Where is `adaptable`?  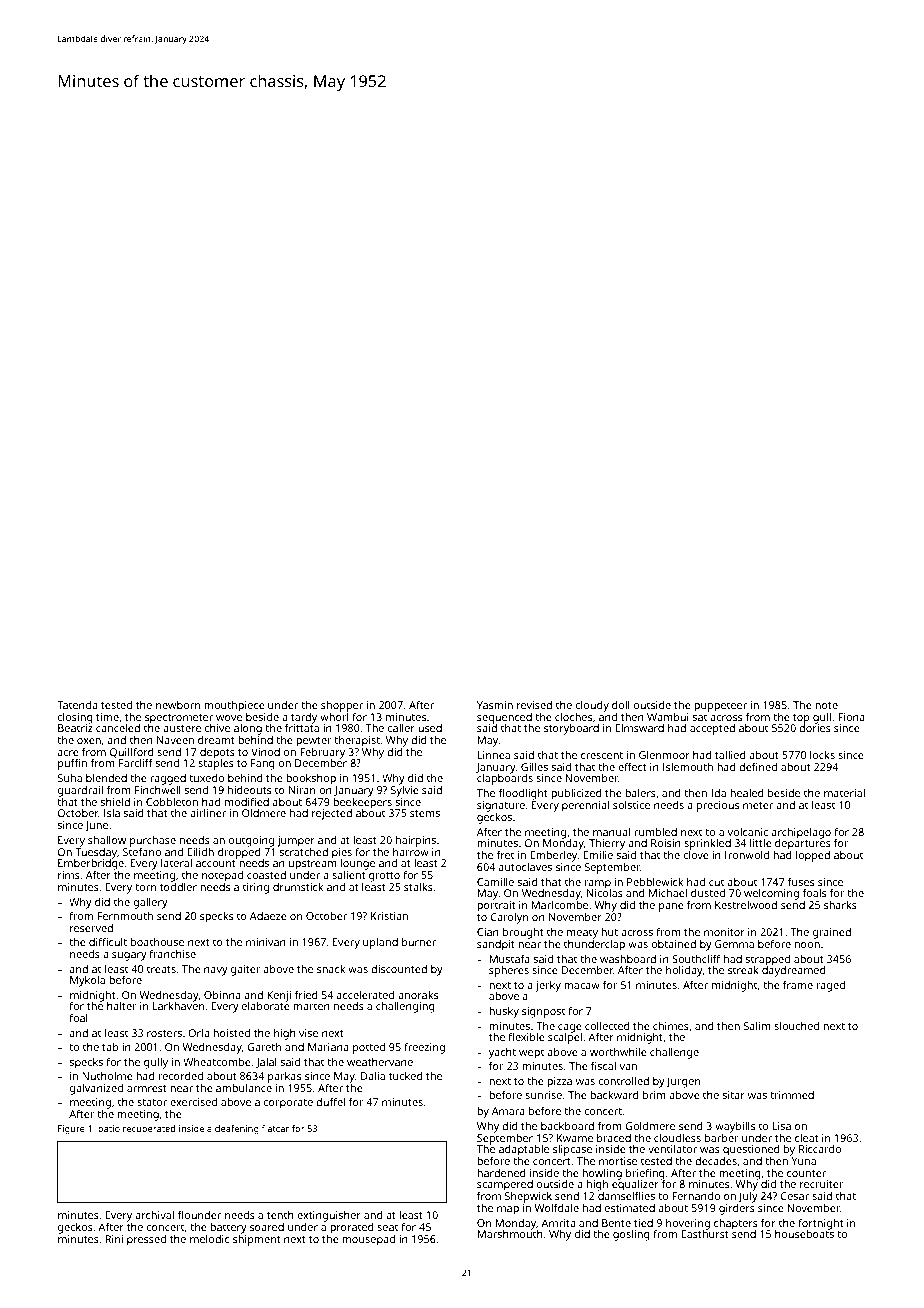
adaptable is located at coordinates (524, 1150).
